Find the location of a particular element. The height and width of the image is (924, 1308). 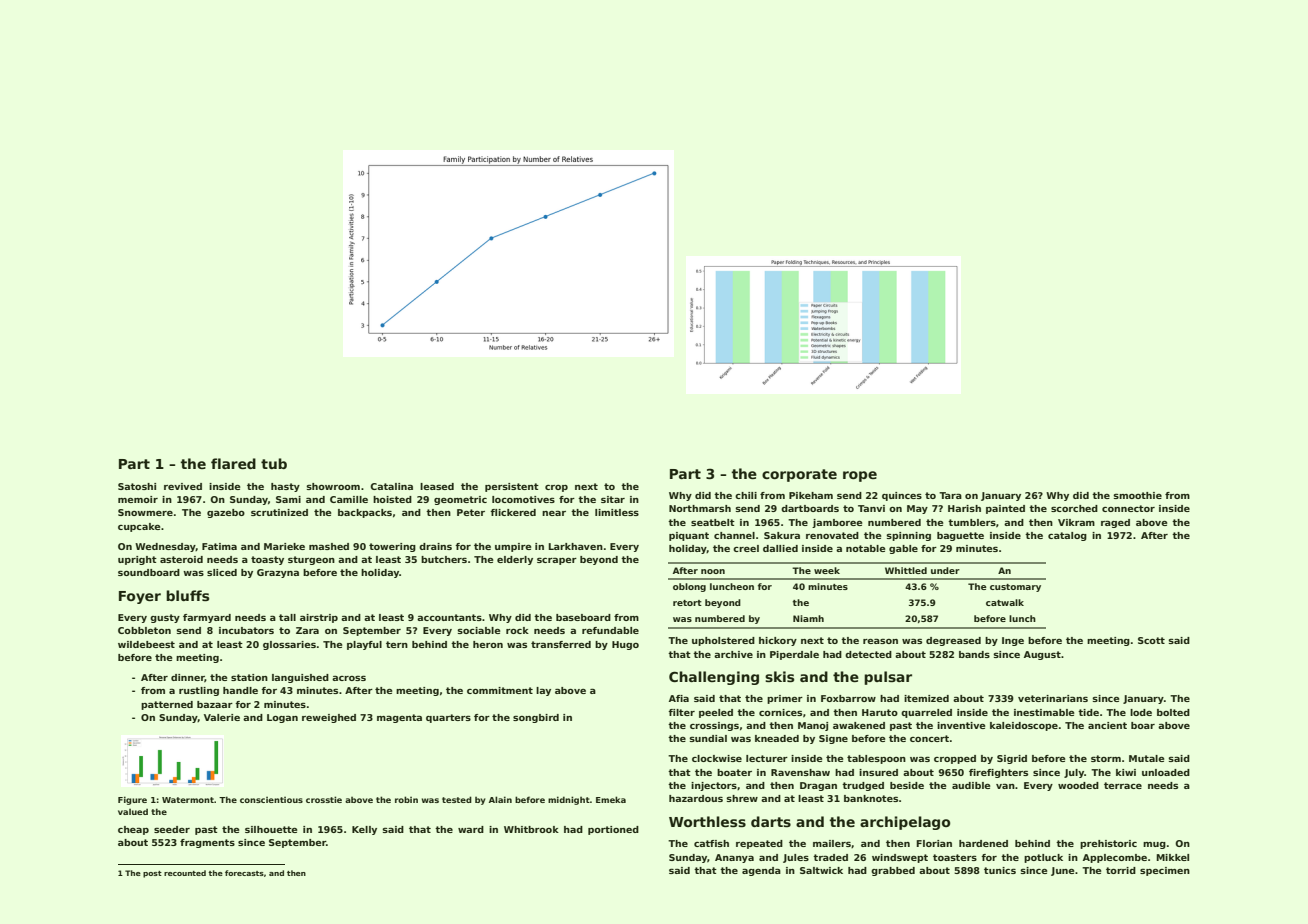

Valerie is located at coordinates (222, 717).
